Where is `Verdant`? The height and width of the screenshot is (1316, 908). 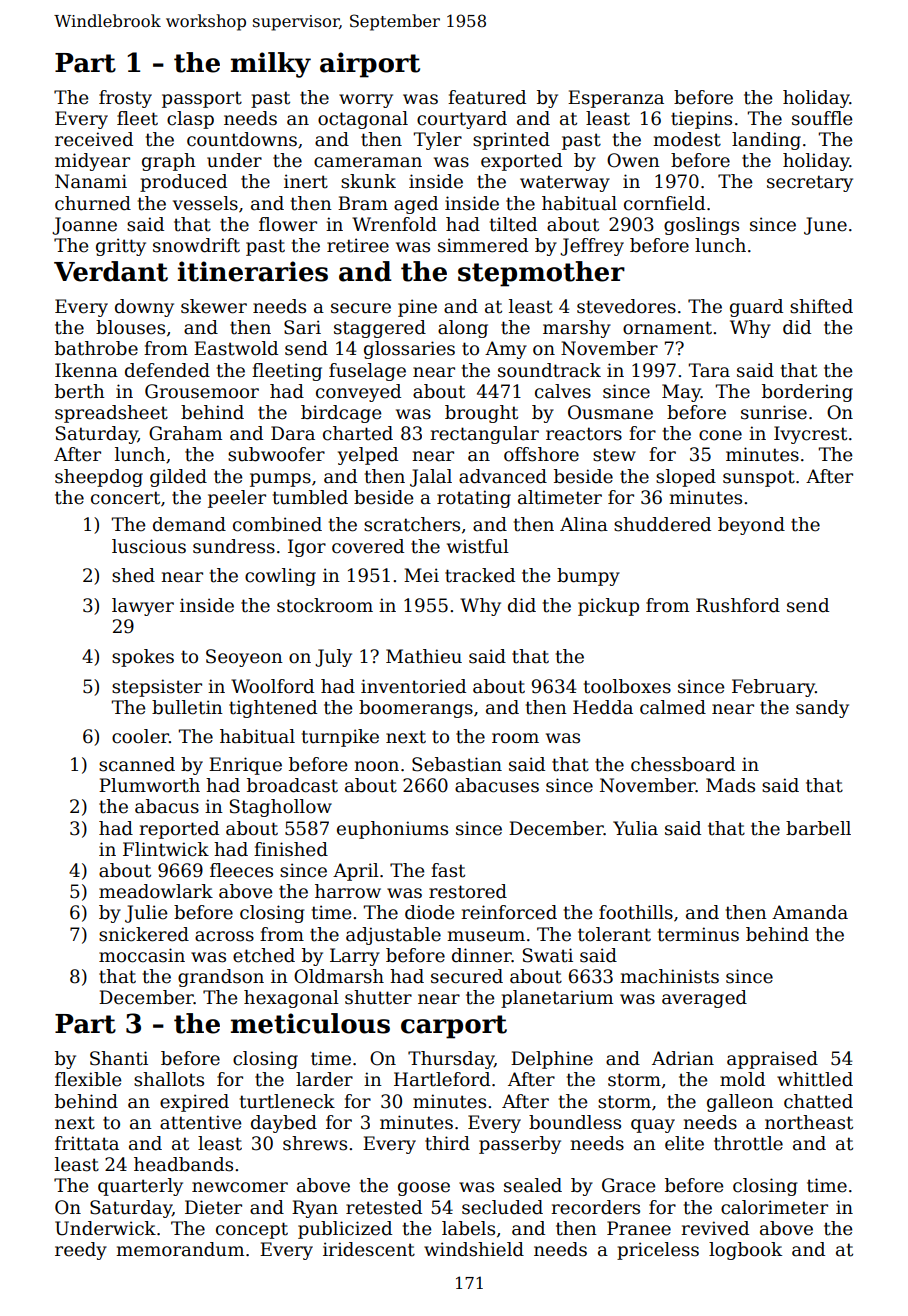
Verdant is located at coordinates (111, 271).
